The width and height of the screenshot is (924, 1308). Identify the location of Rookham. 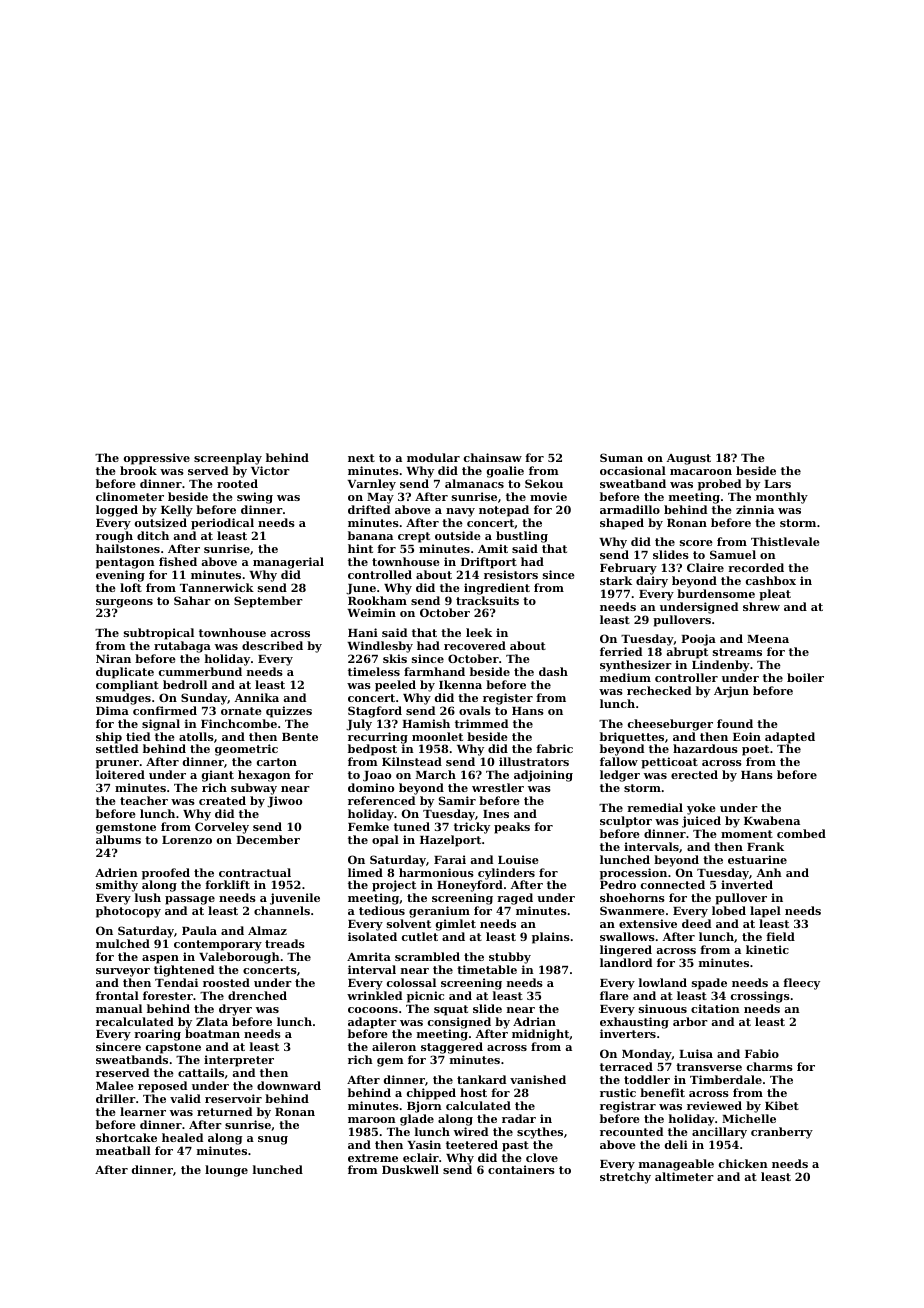
(377, 600).
